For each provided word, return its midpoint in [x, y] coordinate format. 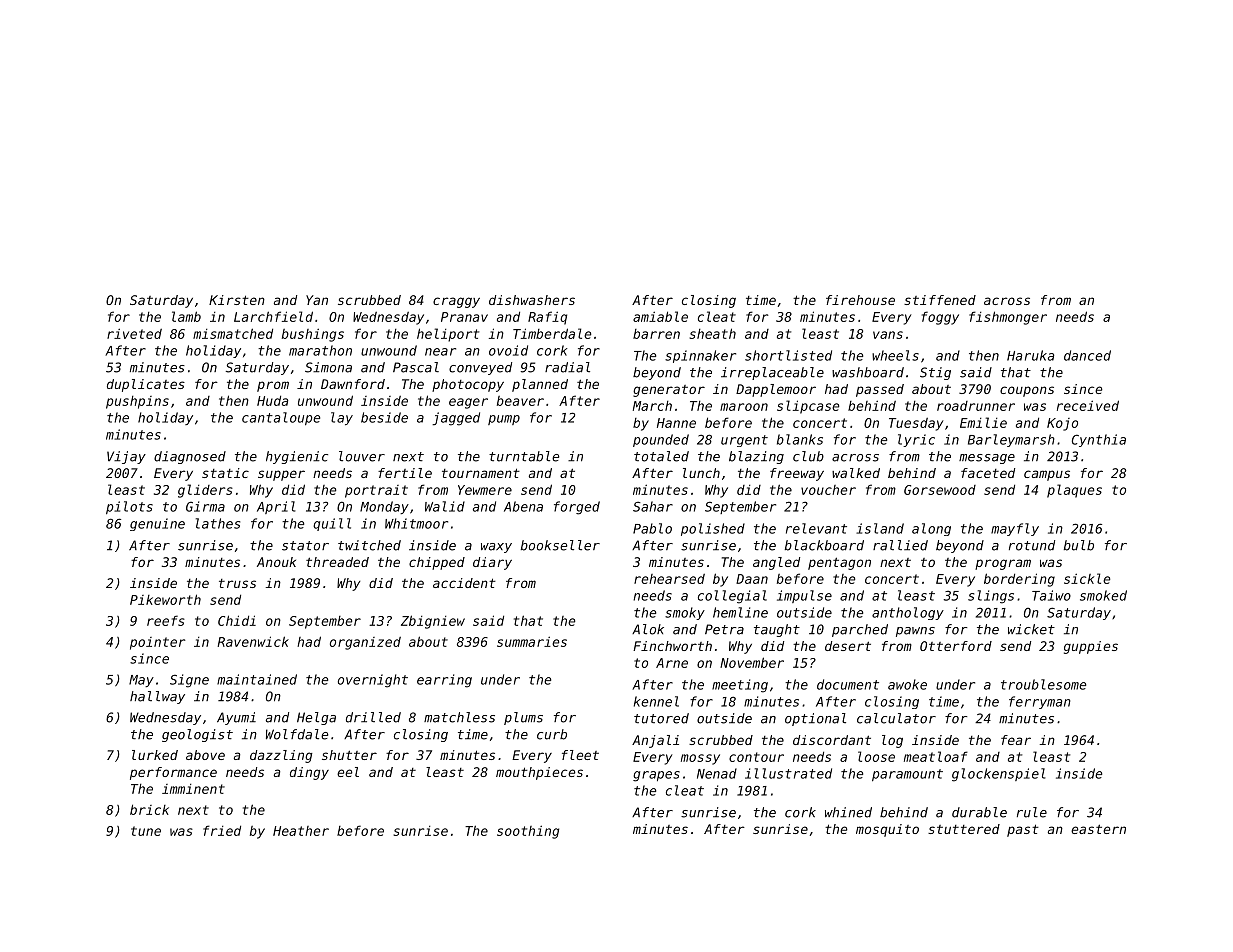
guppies [1091, 647]
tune [146, 831]
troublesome [1043, 684]
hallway [157, 697]
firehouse [860, 300]
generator [669, 391]
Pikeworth [165, 599]
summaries [532, 641]
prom [273, 386]
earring [444, 681]
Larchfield [273, 316]
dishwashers [532, 300]
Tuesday [916, 424]
